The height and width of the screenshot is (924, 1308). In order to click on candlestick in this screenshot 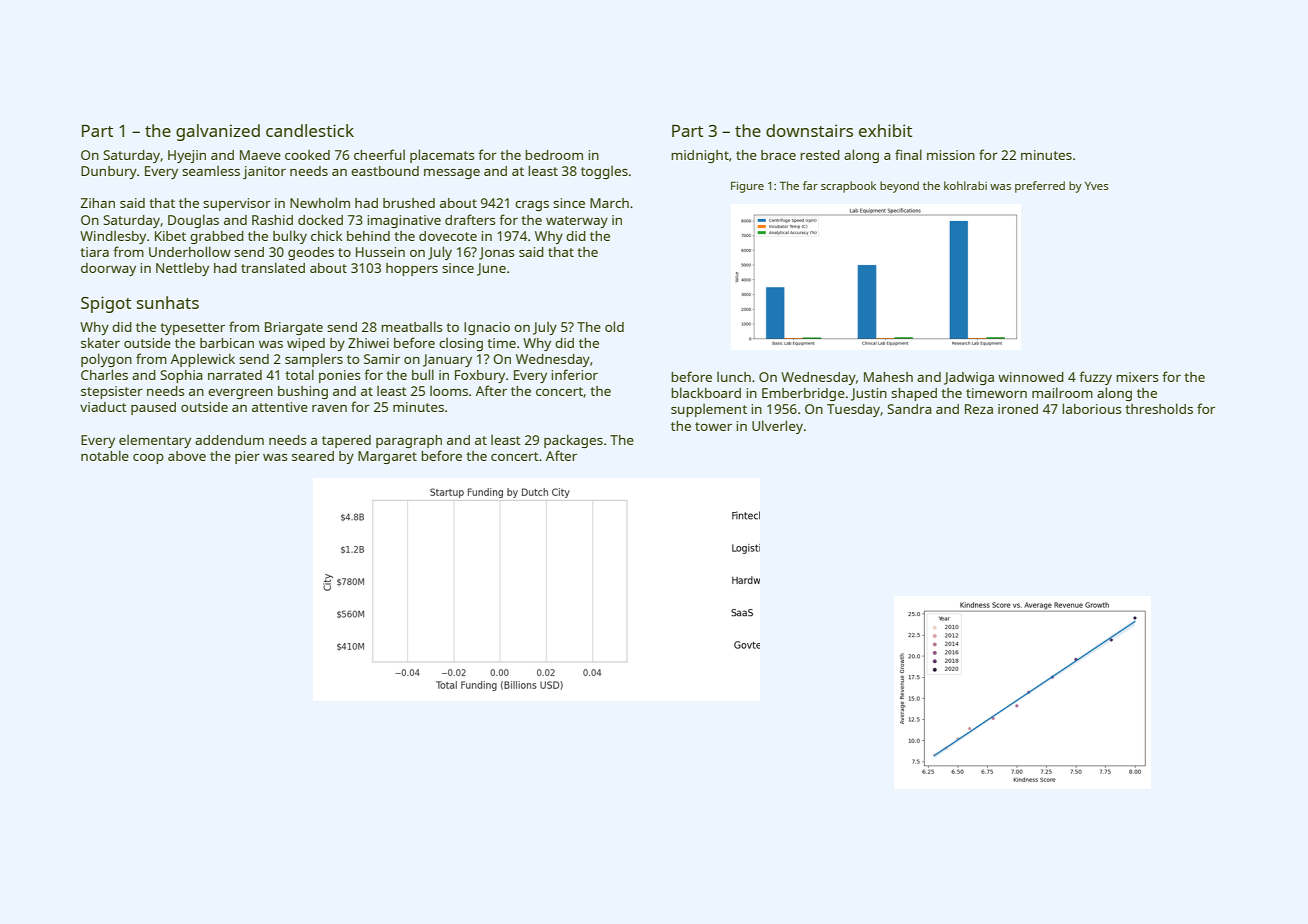, I will do `click(310, 130)`.
